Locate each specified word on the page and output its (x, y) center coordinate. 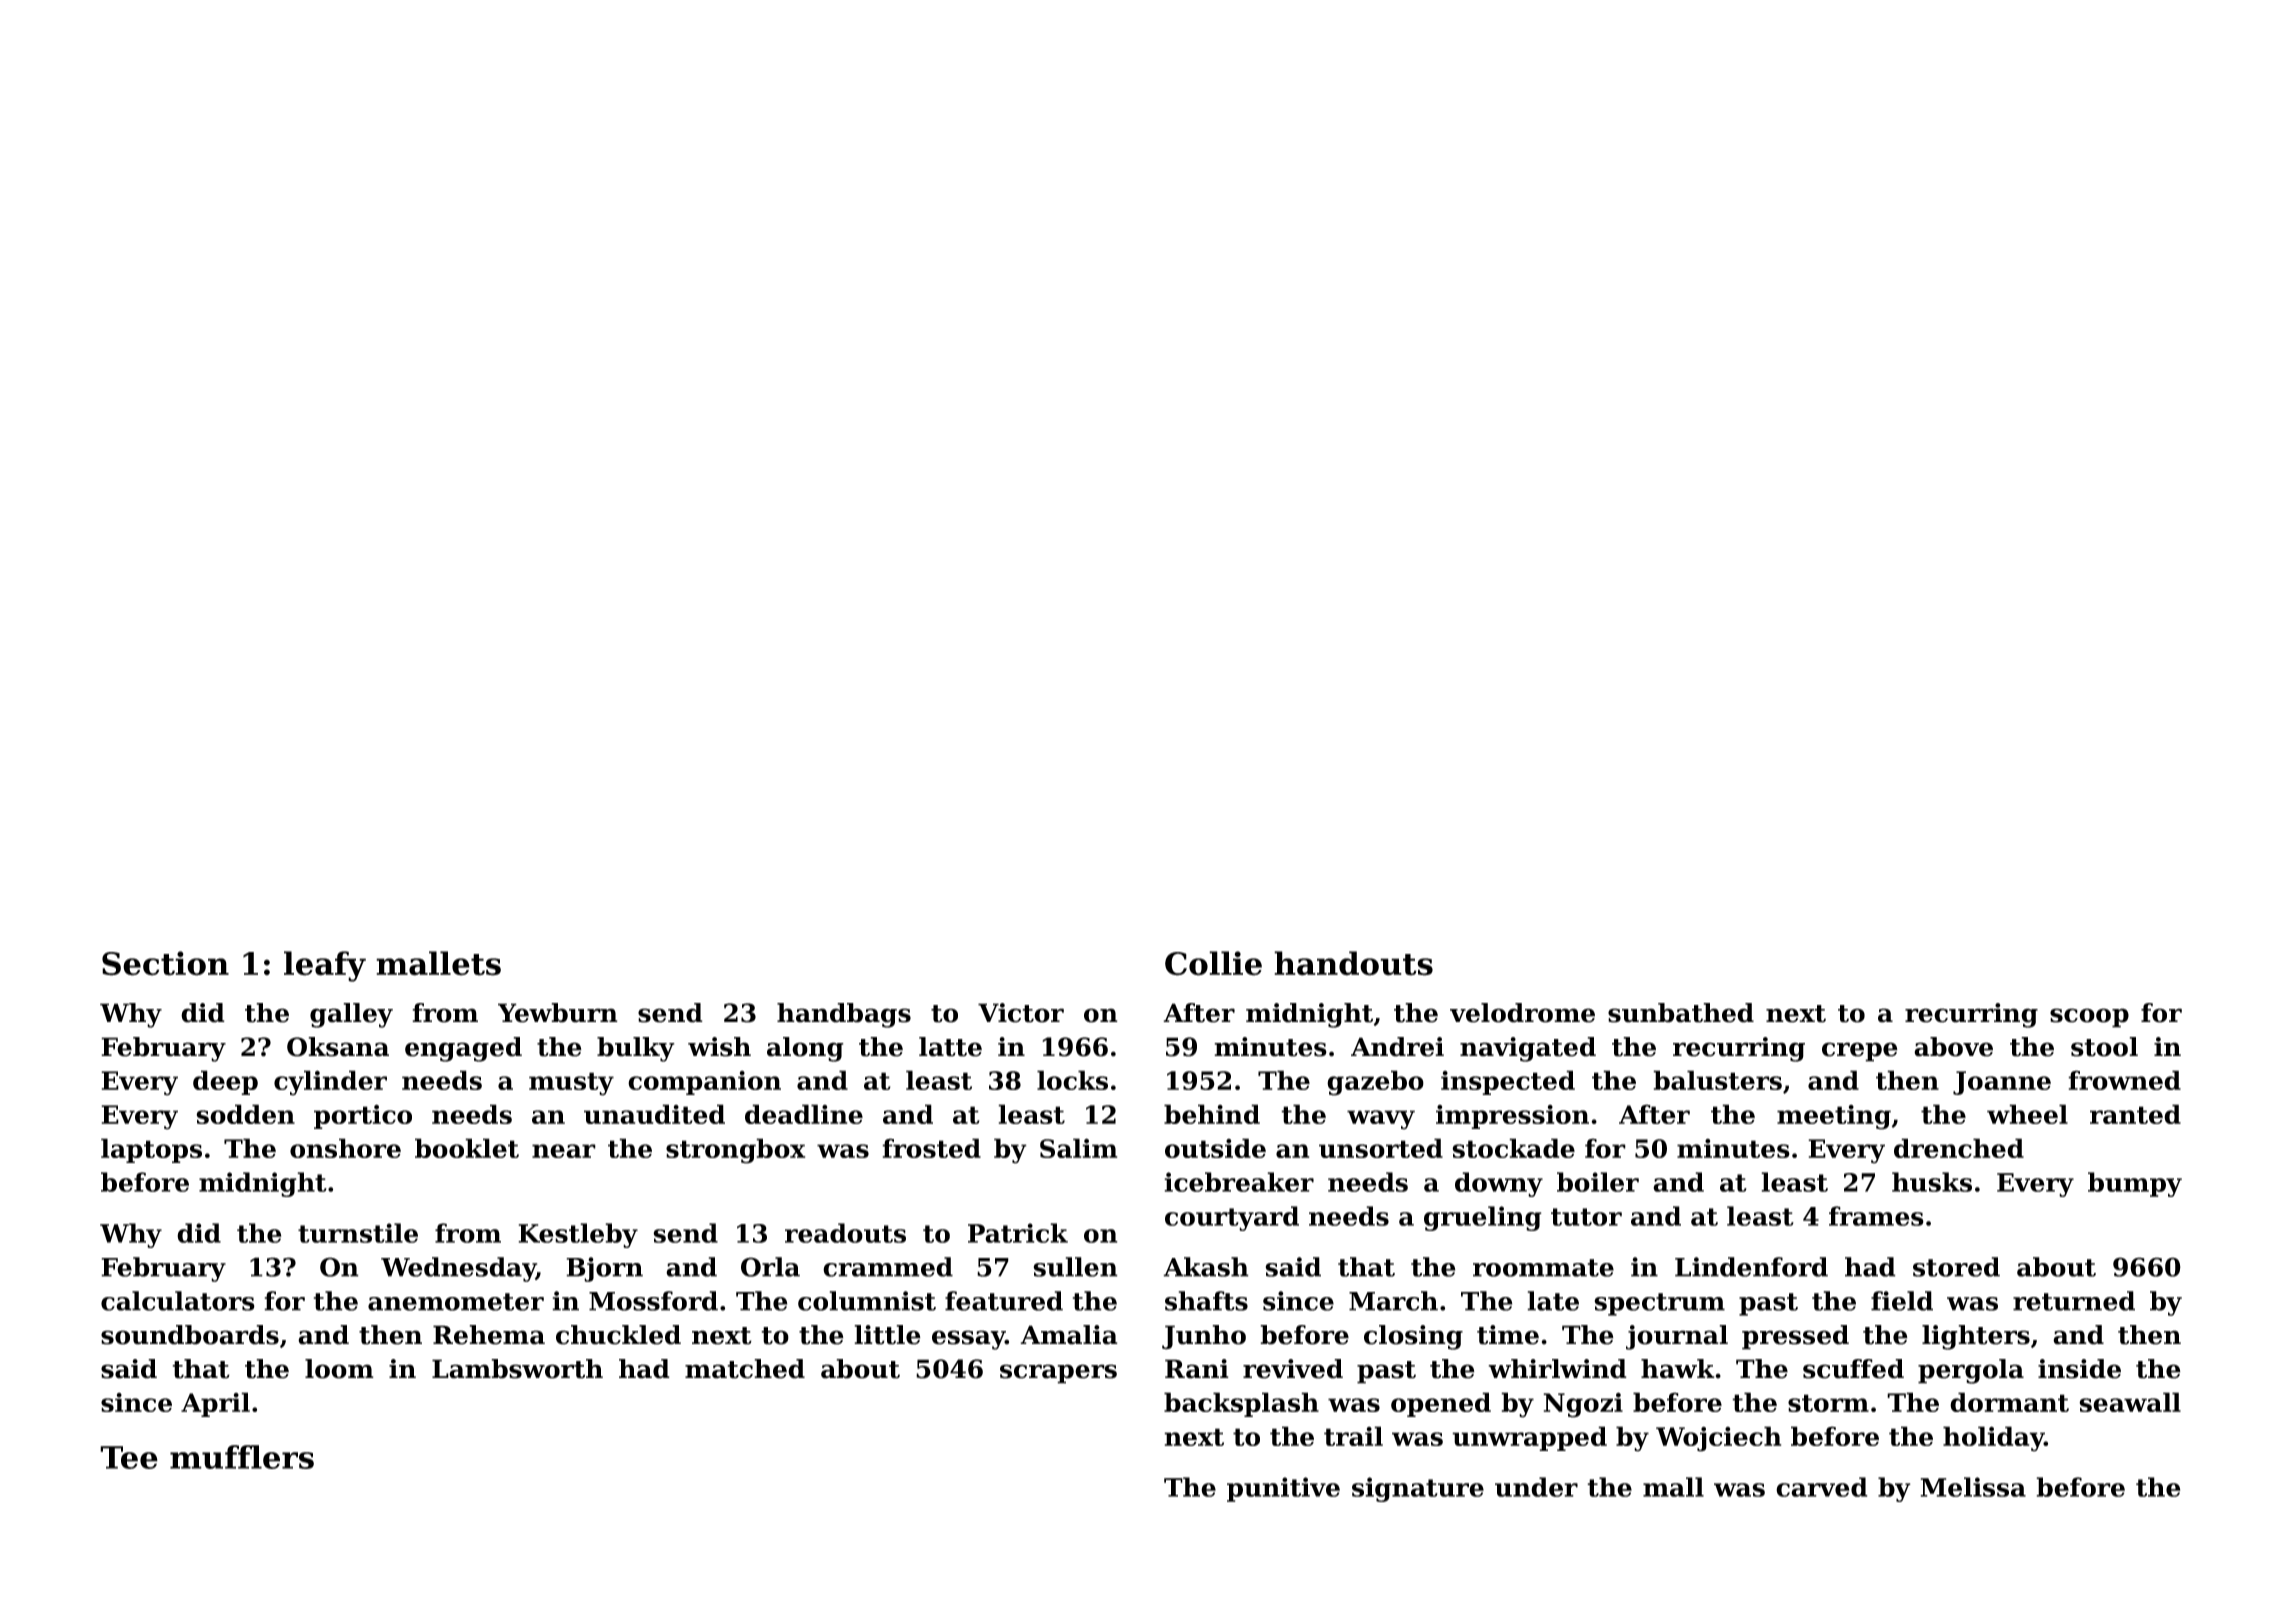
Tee (129, 1457)
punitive (1283, 1489)
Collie (1213, 963)
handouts (1353, 963)
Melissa (1973, 1487)
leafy (325, 966)
